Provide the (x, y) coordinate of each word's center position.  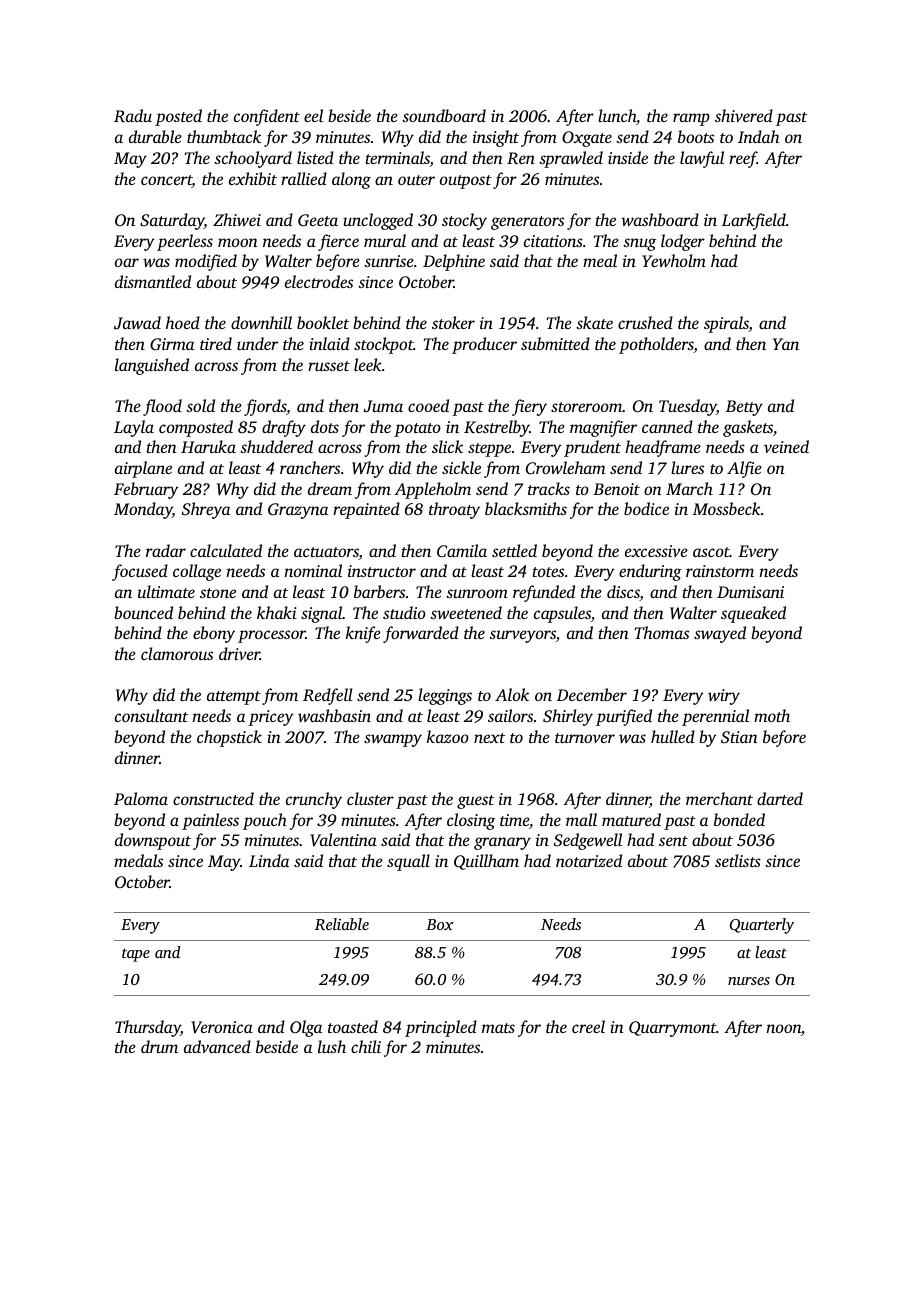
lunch (617, 115)
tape (136, 955)
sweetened (466, 612)
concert (166, 181)
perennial (715, 717)
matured (631, 819)
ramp (691, 119)
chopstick (229, 738)
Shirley (568, 717)
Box (439, 924)
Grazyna (298, 511)
